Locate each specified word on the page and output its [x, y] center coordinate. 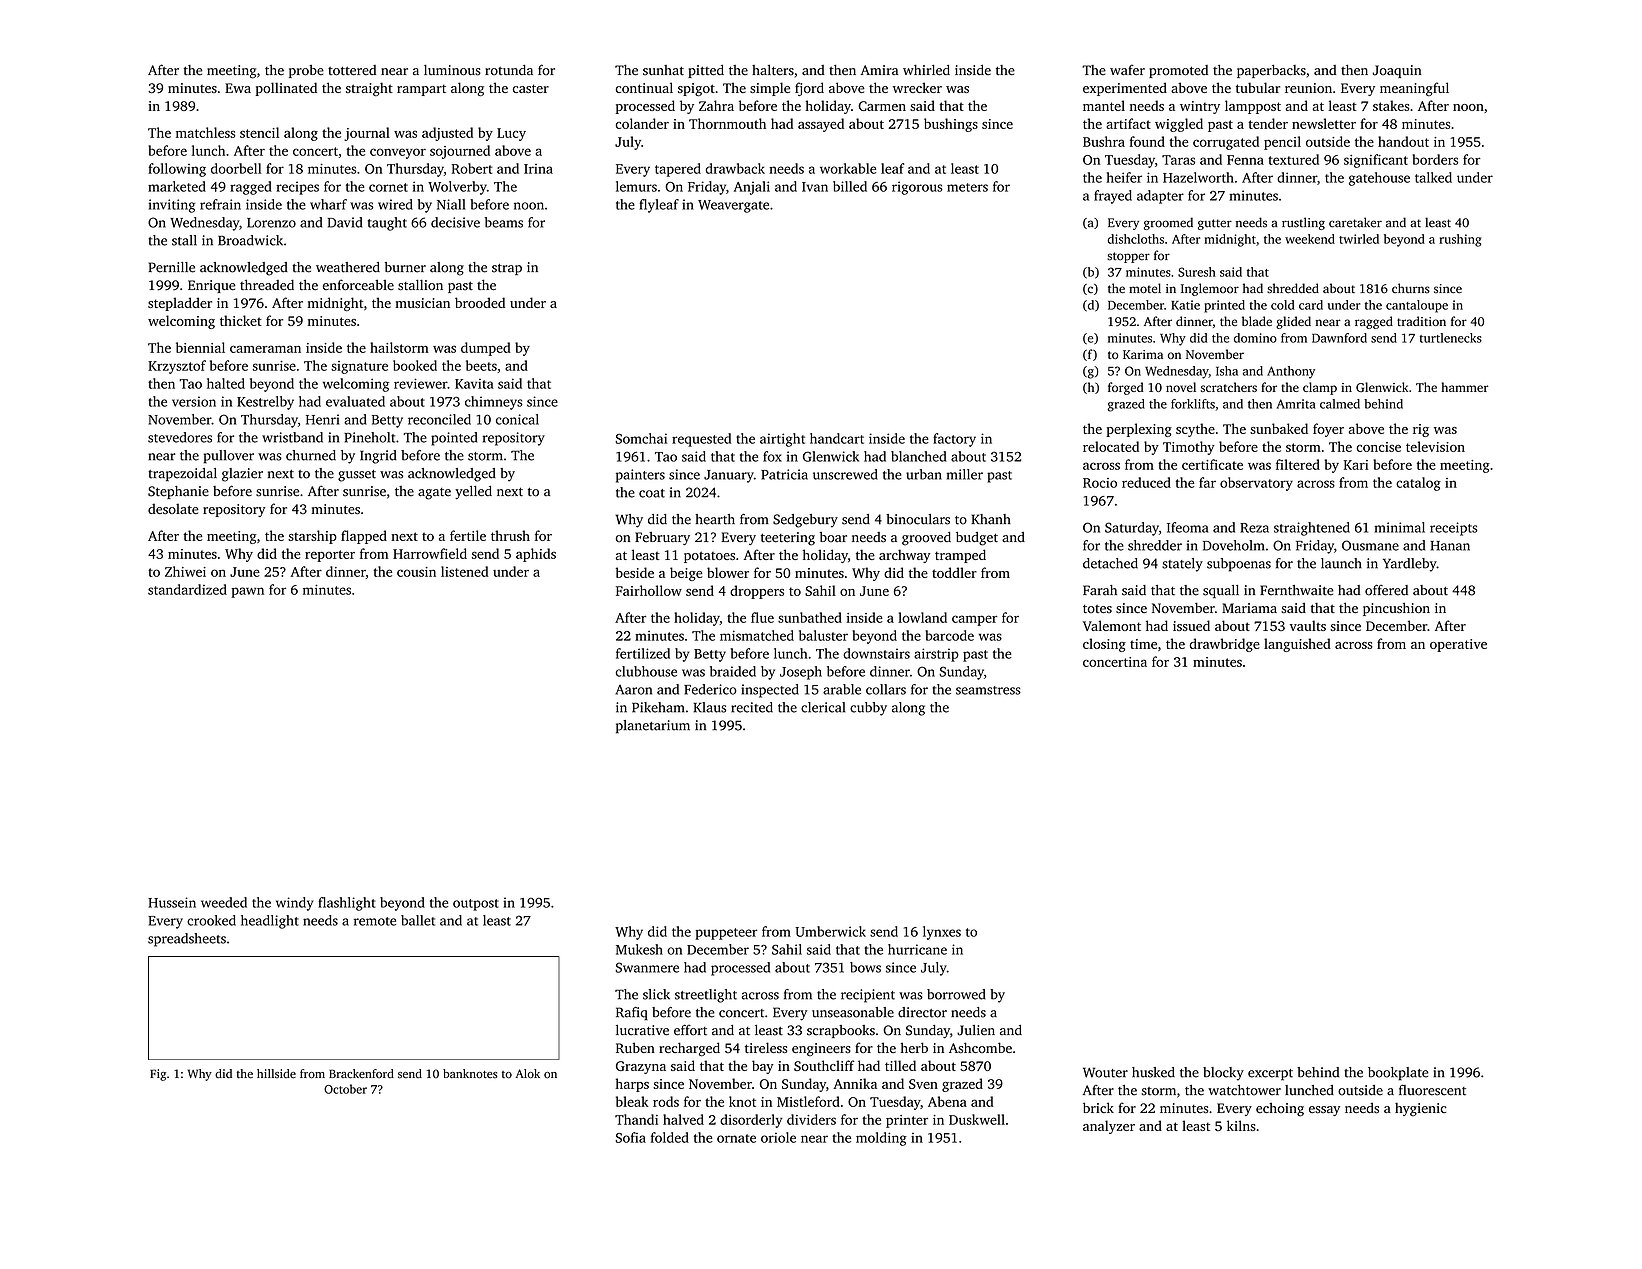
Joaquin [1397, 71]
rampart [421, 90]
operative [1458, 645]
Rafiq [632, 1013]
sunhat [663, 70]
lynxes [942, 933]
